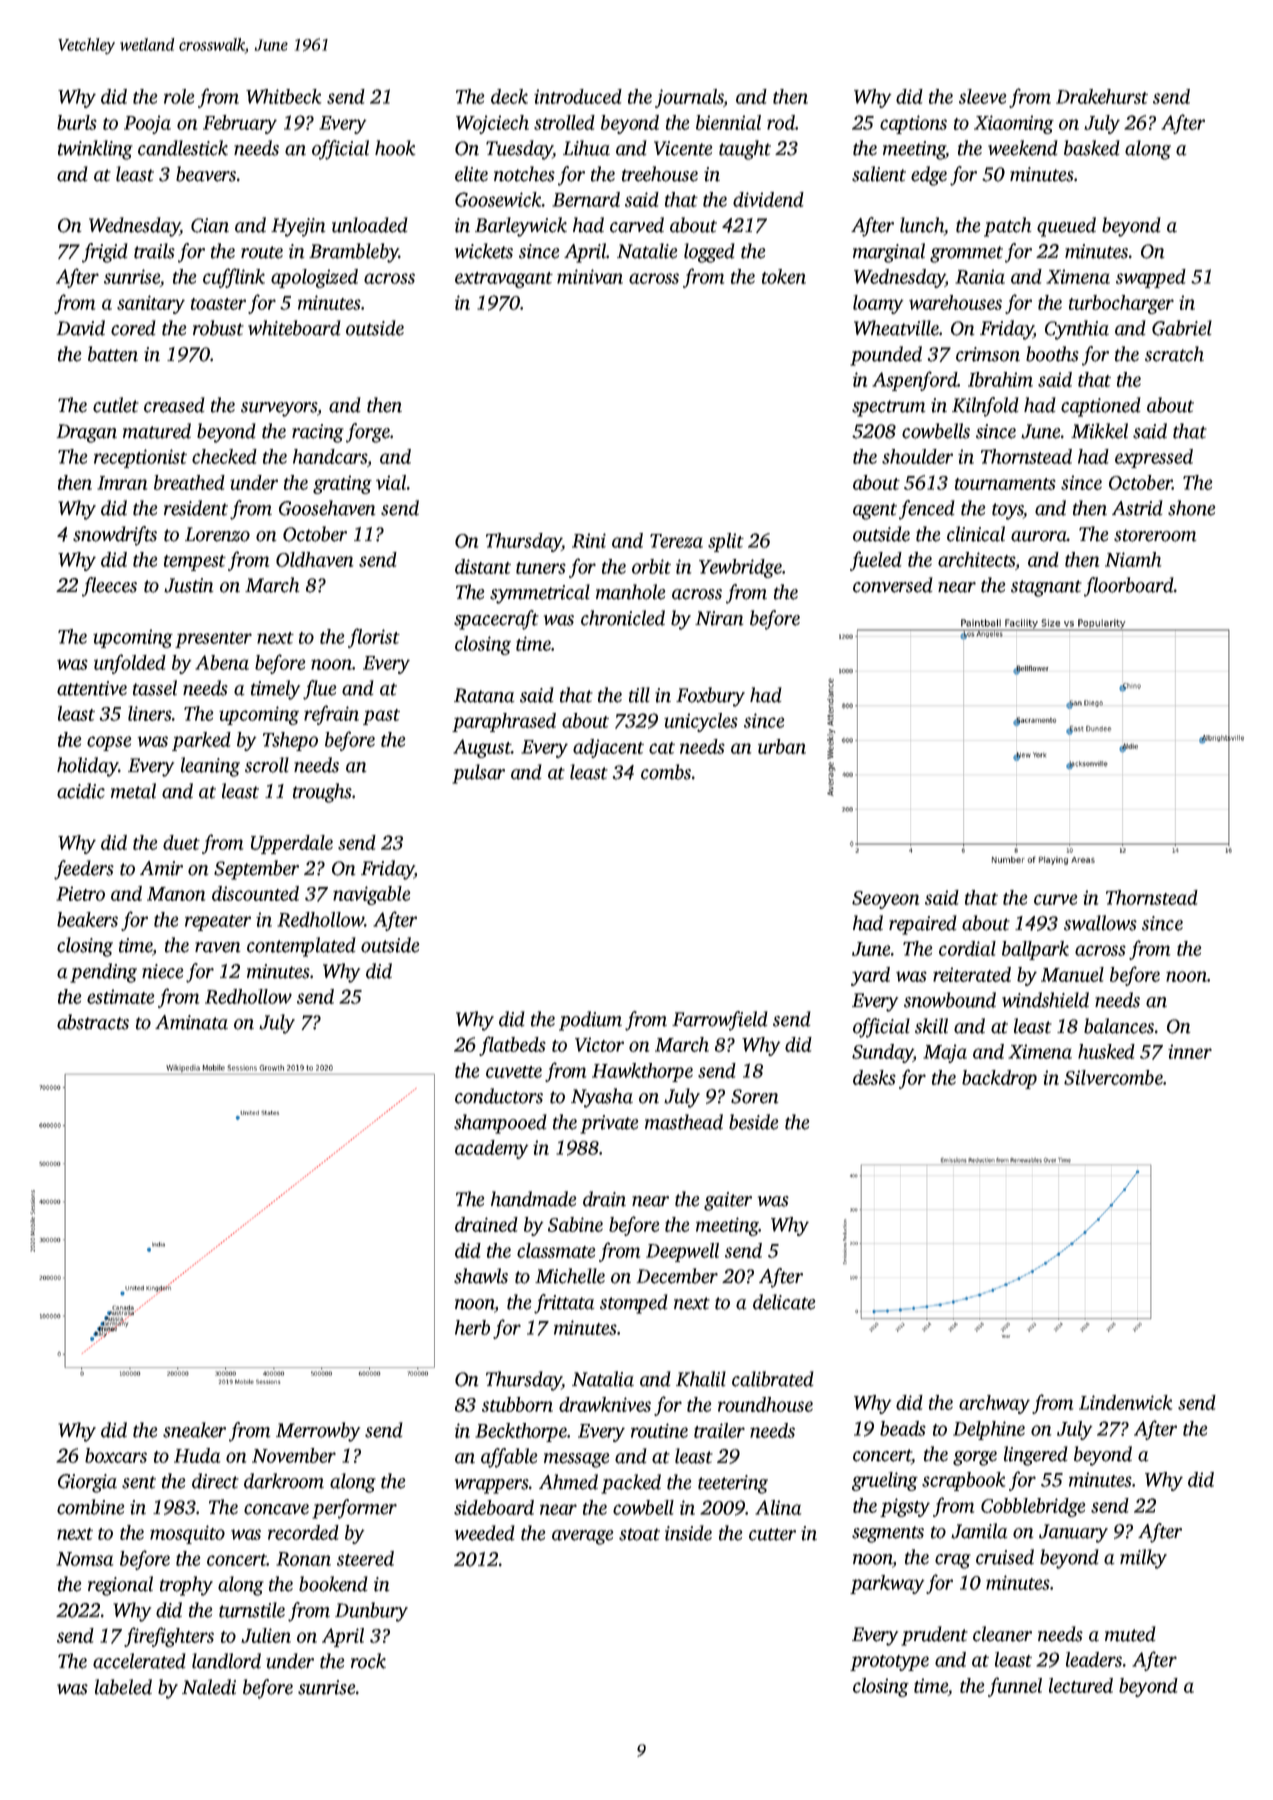  What do you see at coordinates (976, 534) in the document?
I see `clinical` at bounding box center [976, 534].
